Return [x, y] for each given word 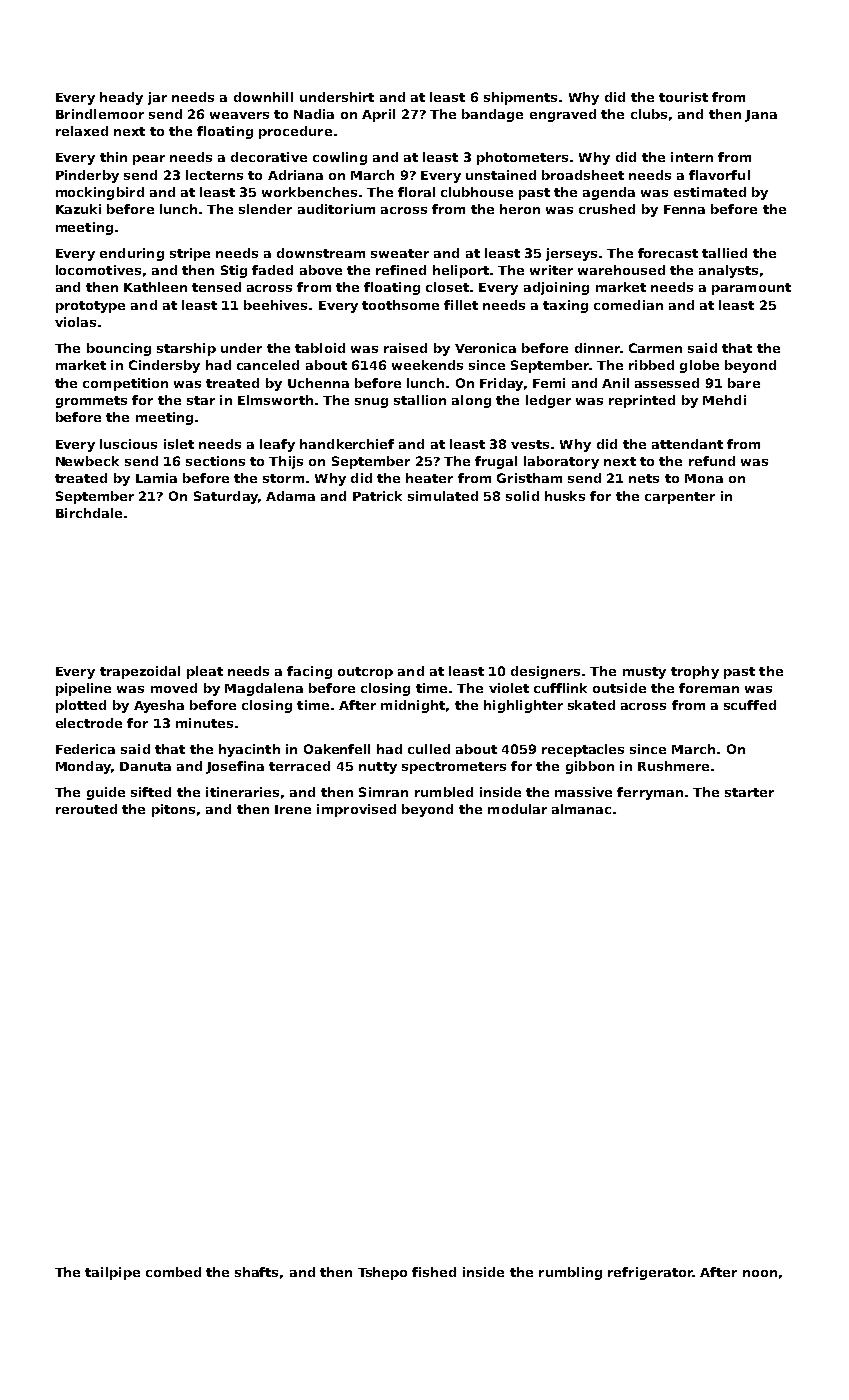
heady [121, 98]
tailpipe [112, 1273]
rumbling [570, 1273]
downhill [263, 97]
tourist [683, 97]
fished [434, 1272]
